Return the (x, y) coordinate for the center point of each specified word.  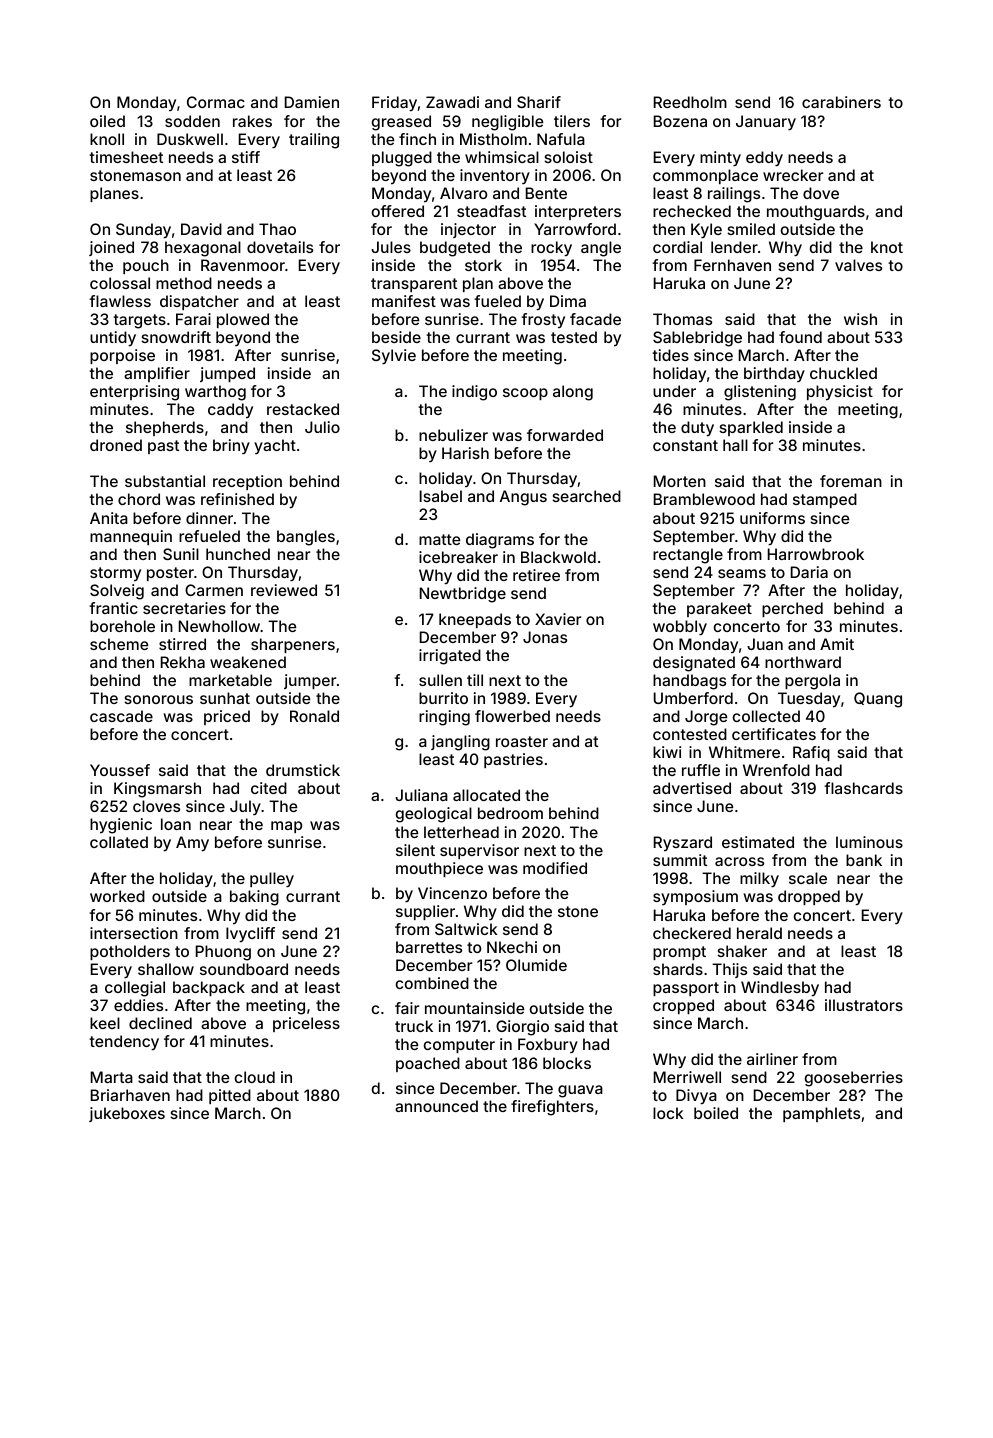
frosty (543, 320)
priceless (306, 1024)
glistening (760, 393)
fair (407, 1008)
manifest (404, 301)
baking (254, 898)
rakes (252, 121)
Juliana (421, 795)
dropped (809, 897)
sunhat (225, 698)
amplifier (157, 374)
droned (116, 445)
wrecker (793, 175)
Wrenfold (776, 770)
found (800, 337)
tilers (572, 121)
